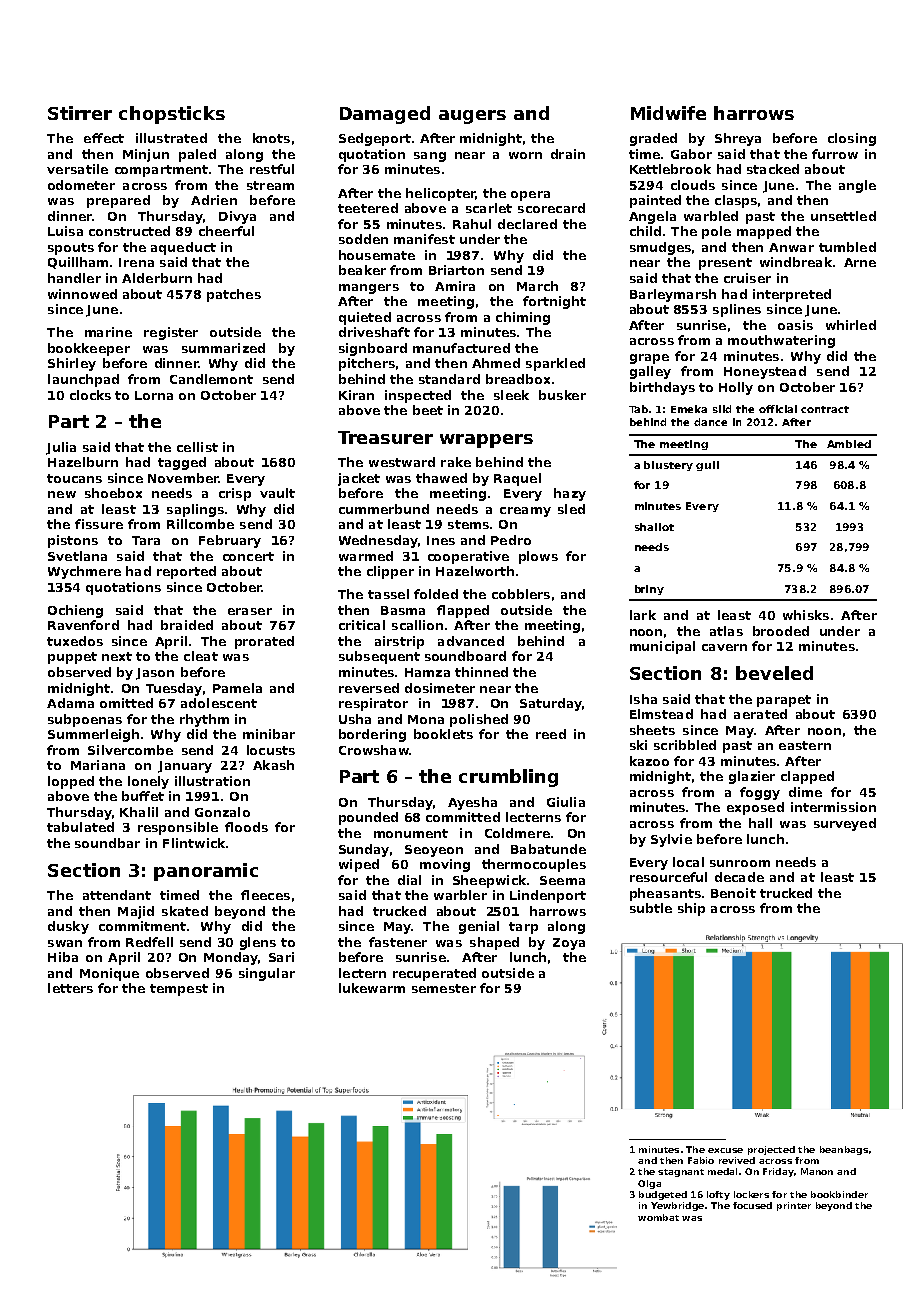  I want to click on parapet, so click(784, 701).
